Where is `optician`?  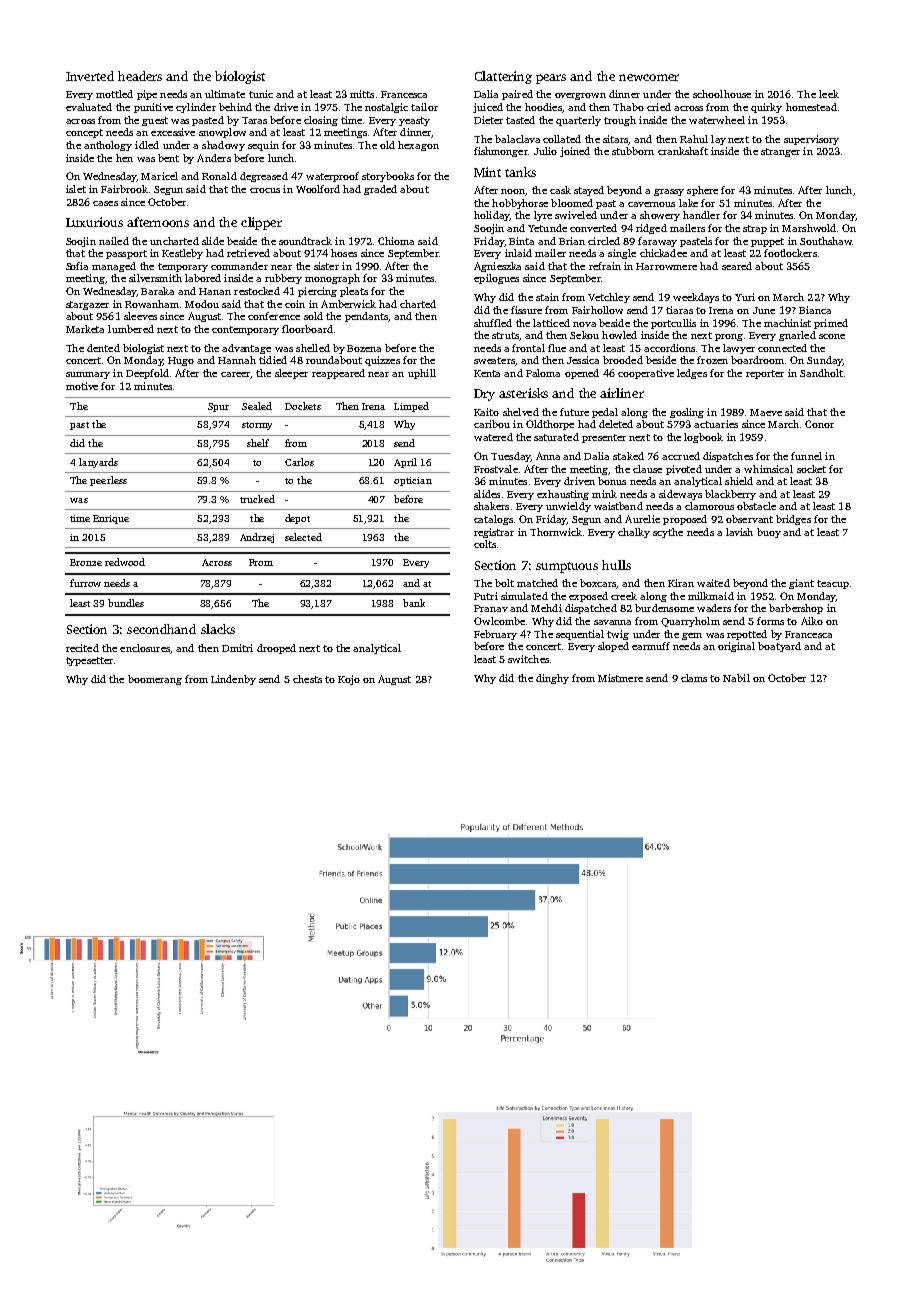 optician is located at coordinates (413, 481).
